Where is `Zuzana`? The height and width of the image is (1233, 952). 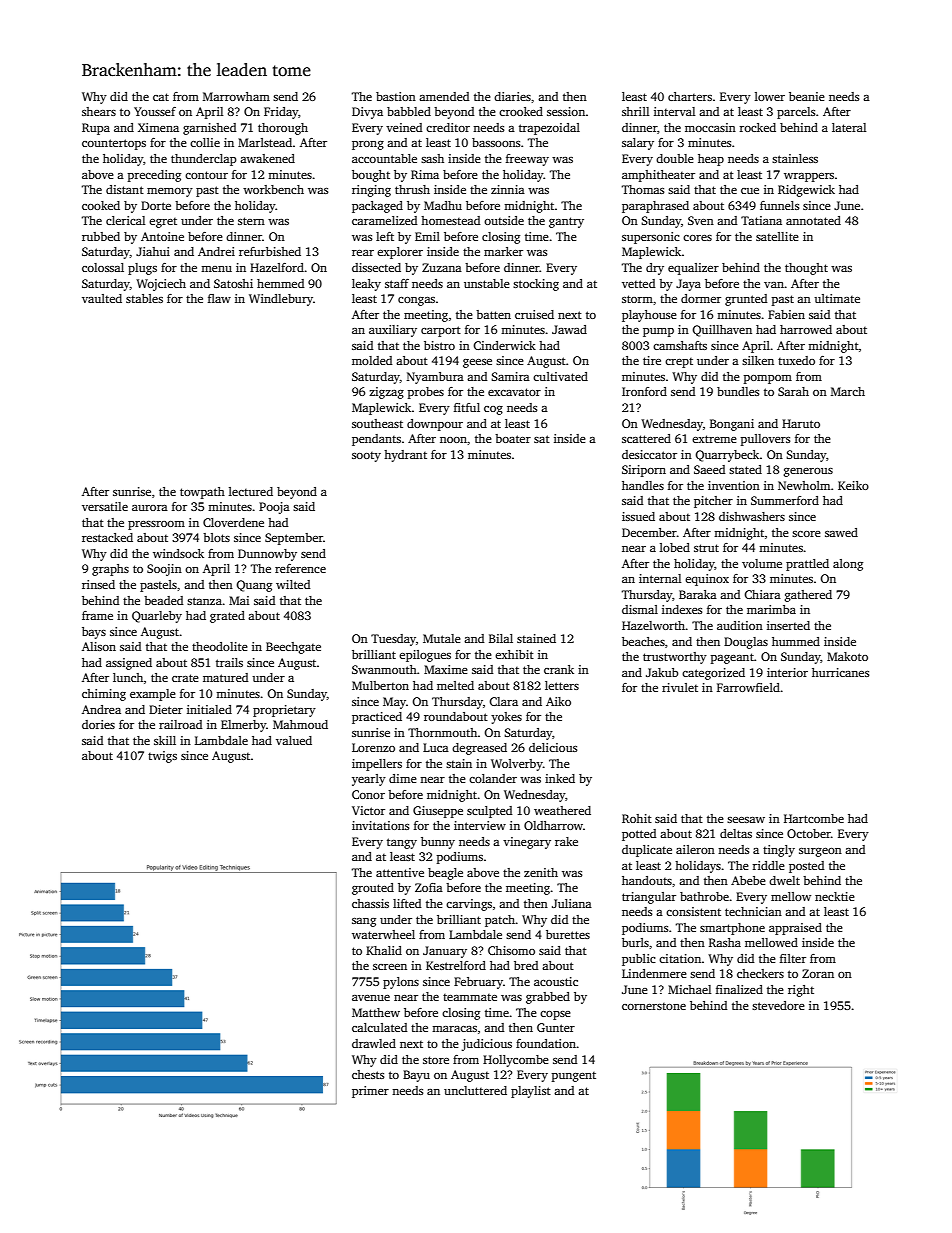 Zuzana is located at coordinates (442, 267).
